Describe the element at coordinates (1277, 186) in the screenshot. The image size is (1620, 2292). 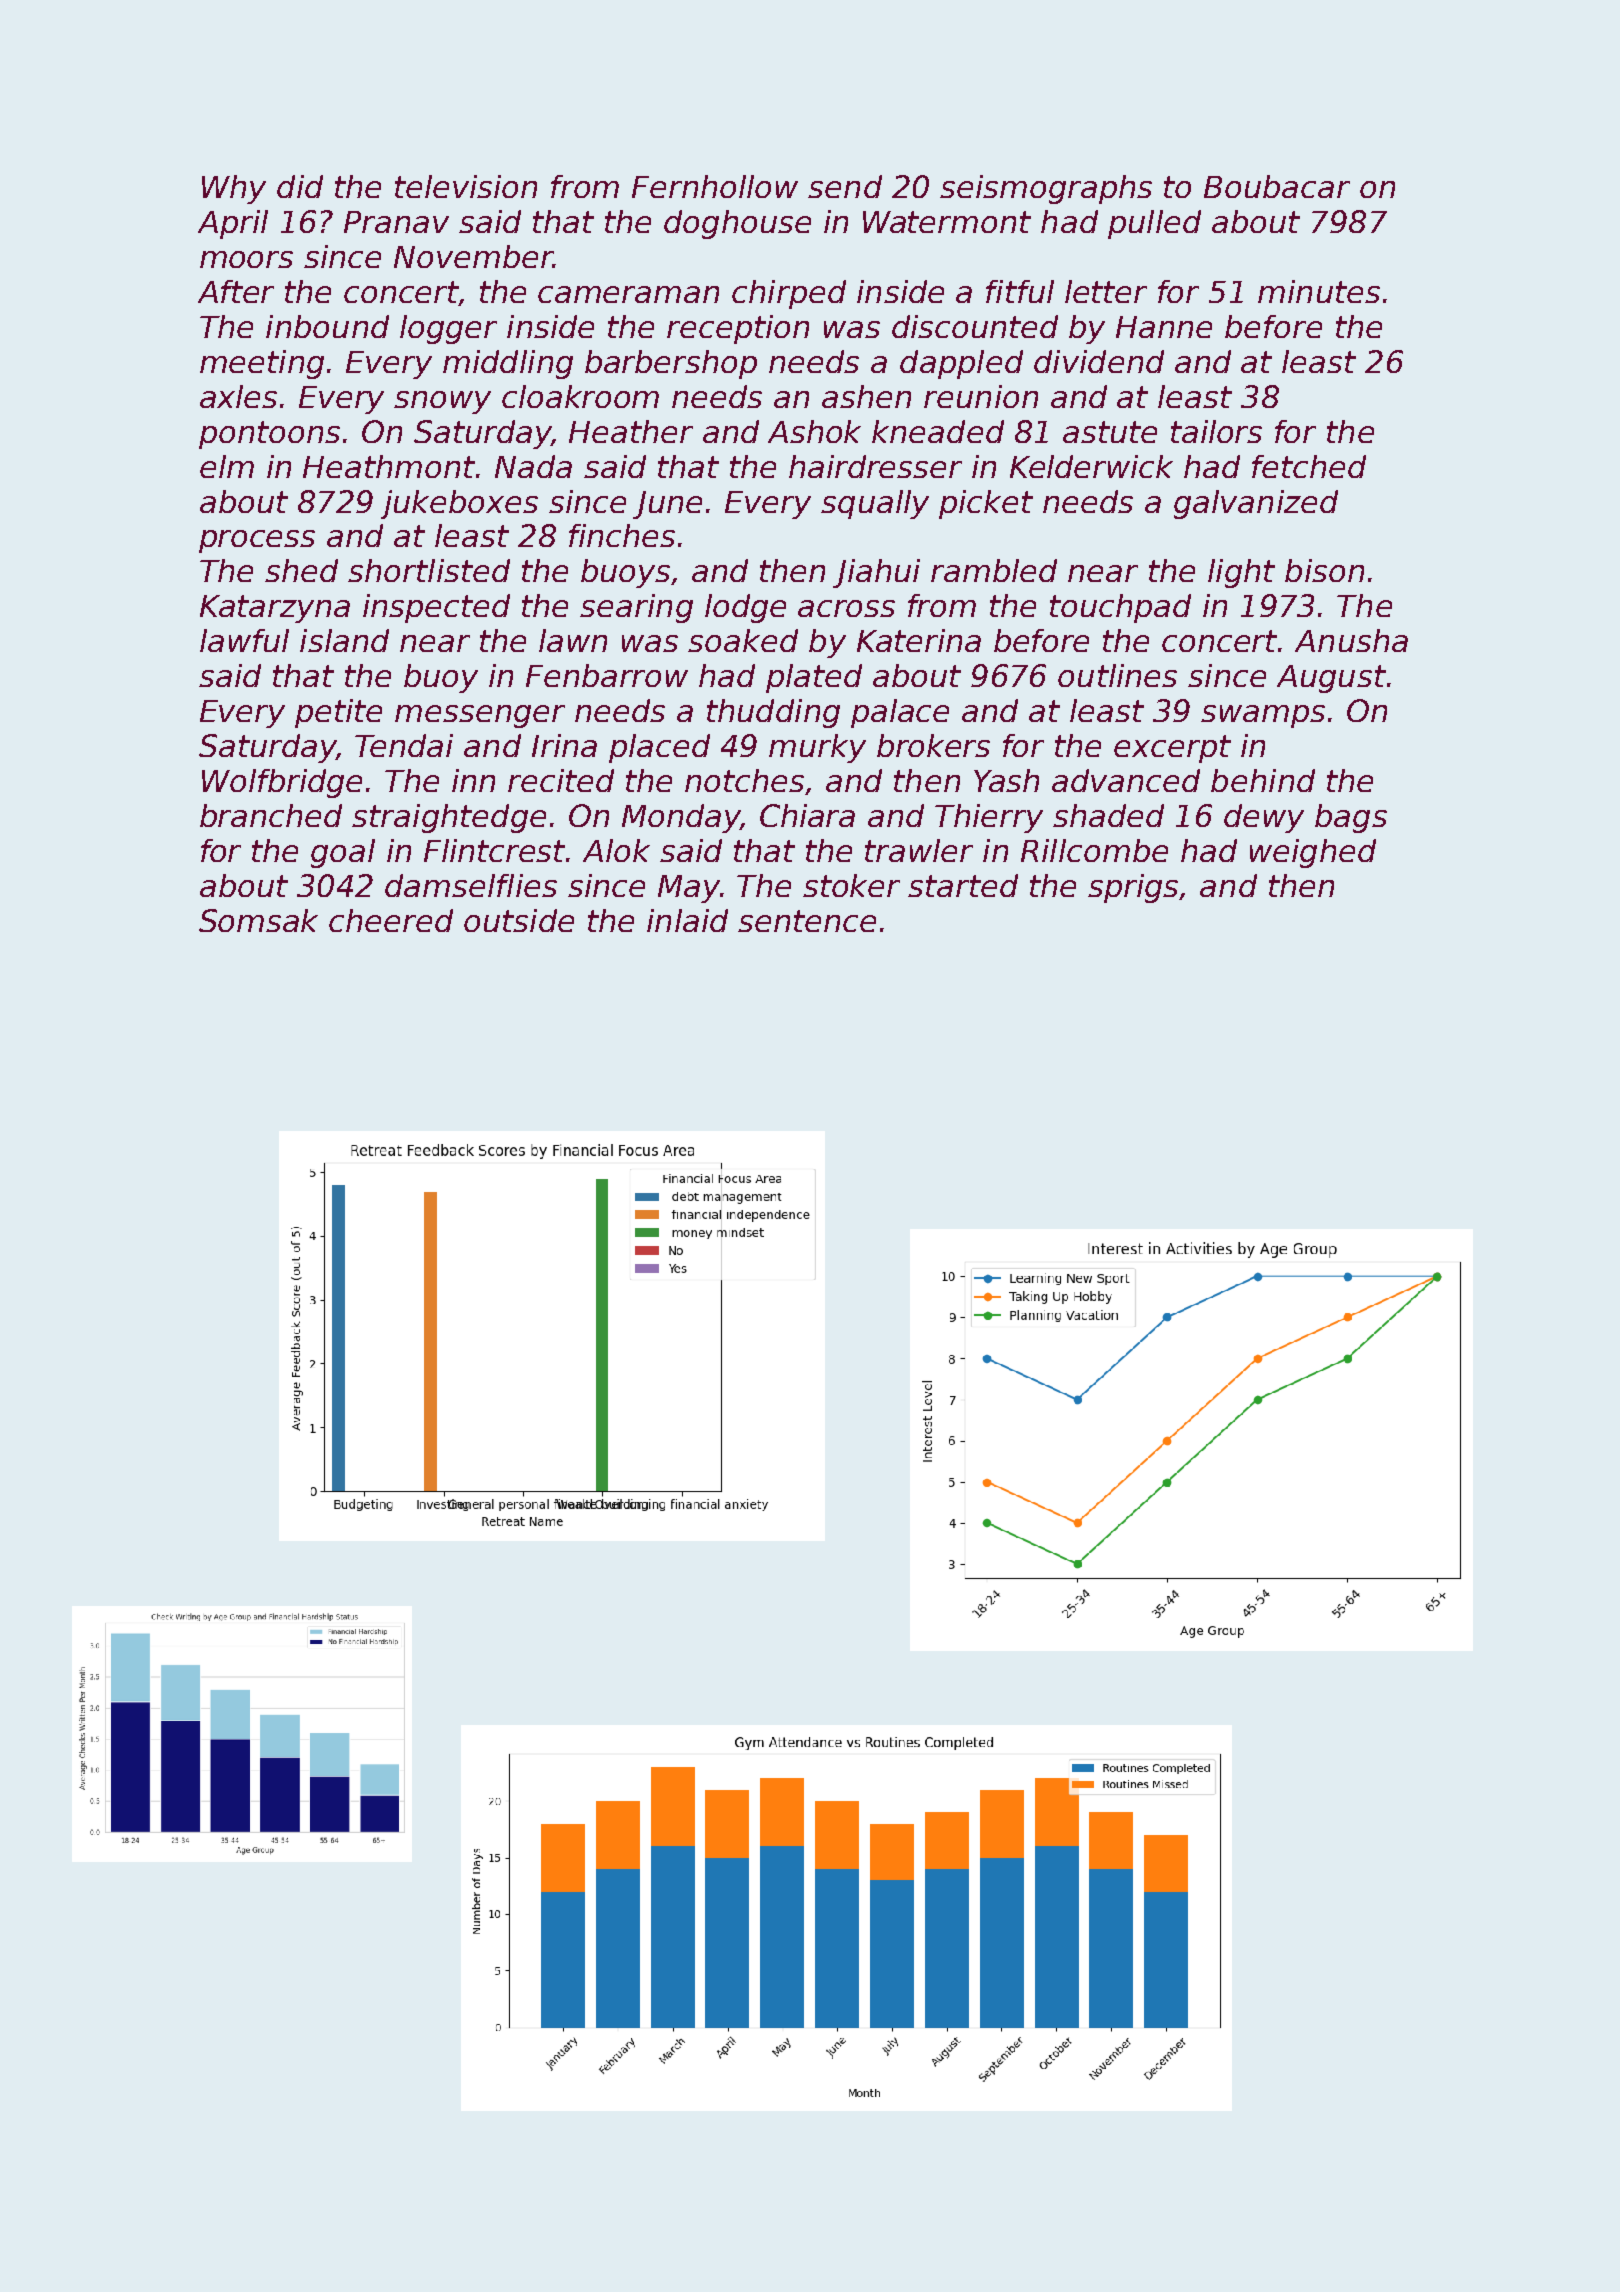
I see `Boubacar` at that location.
